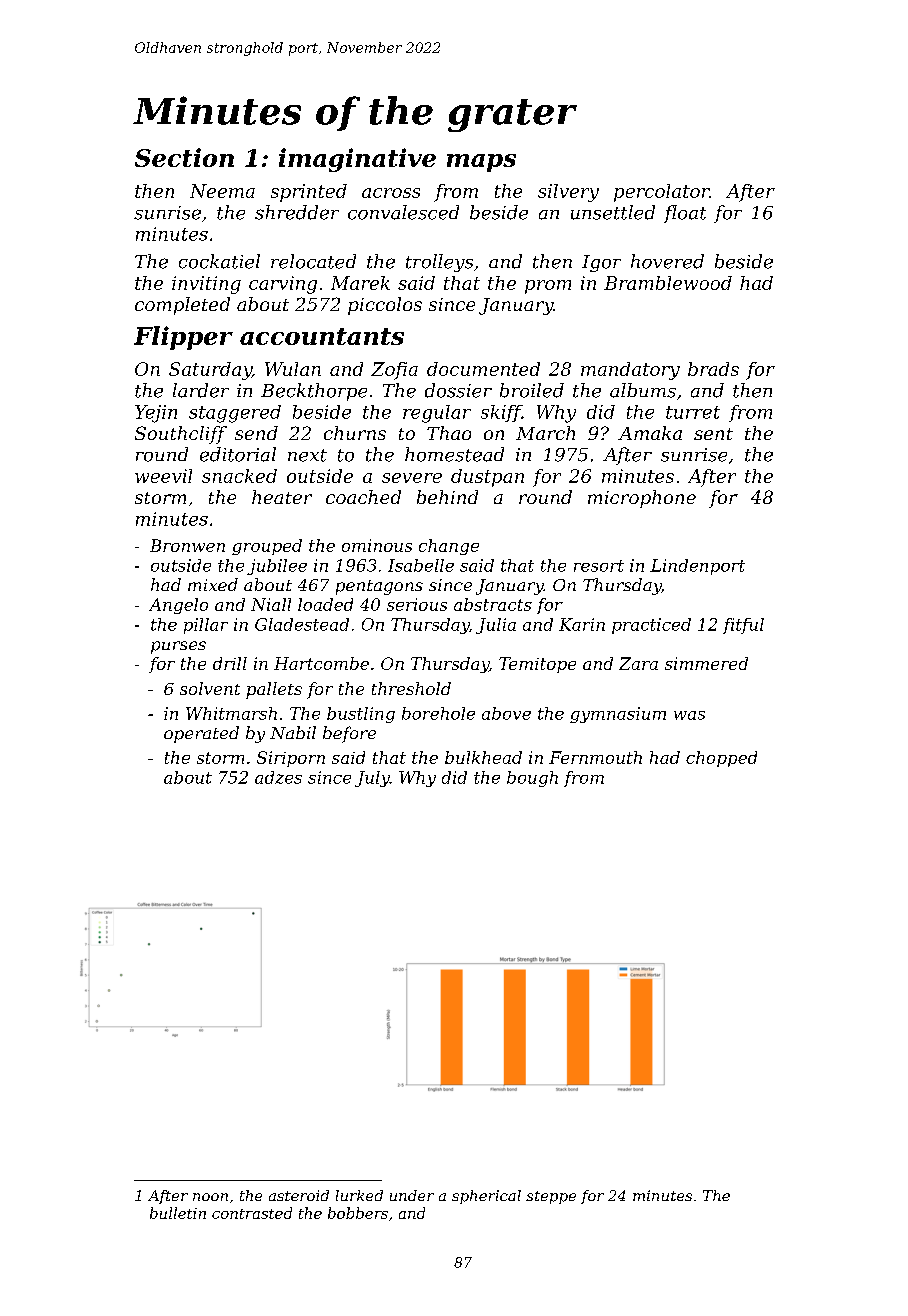 This document has height=1316, width=908. What do you see at coordinates (685, 214) in the document?
I see `float` at bounding box center [685, 214].
